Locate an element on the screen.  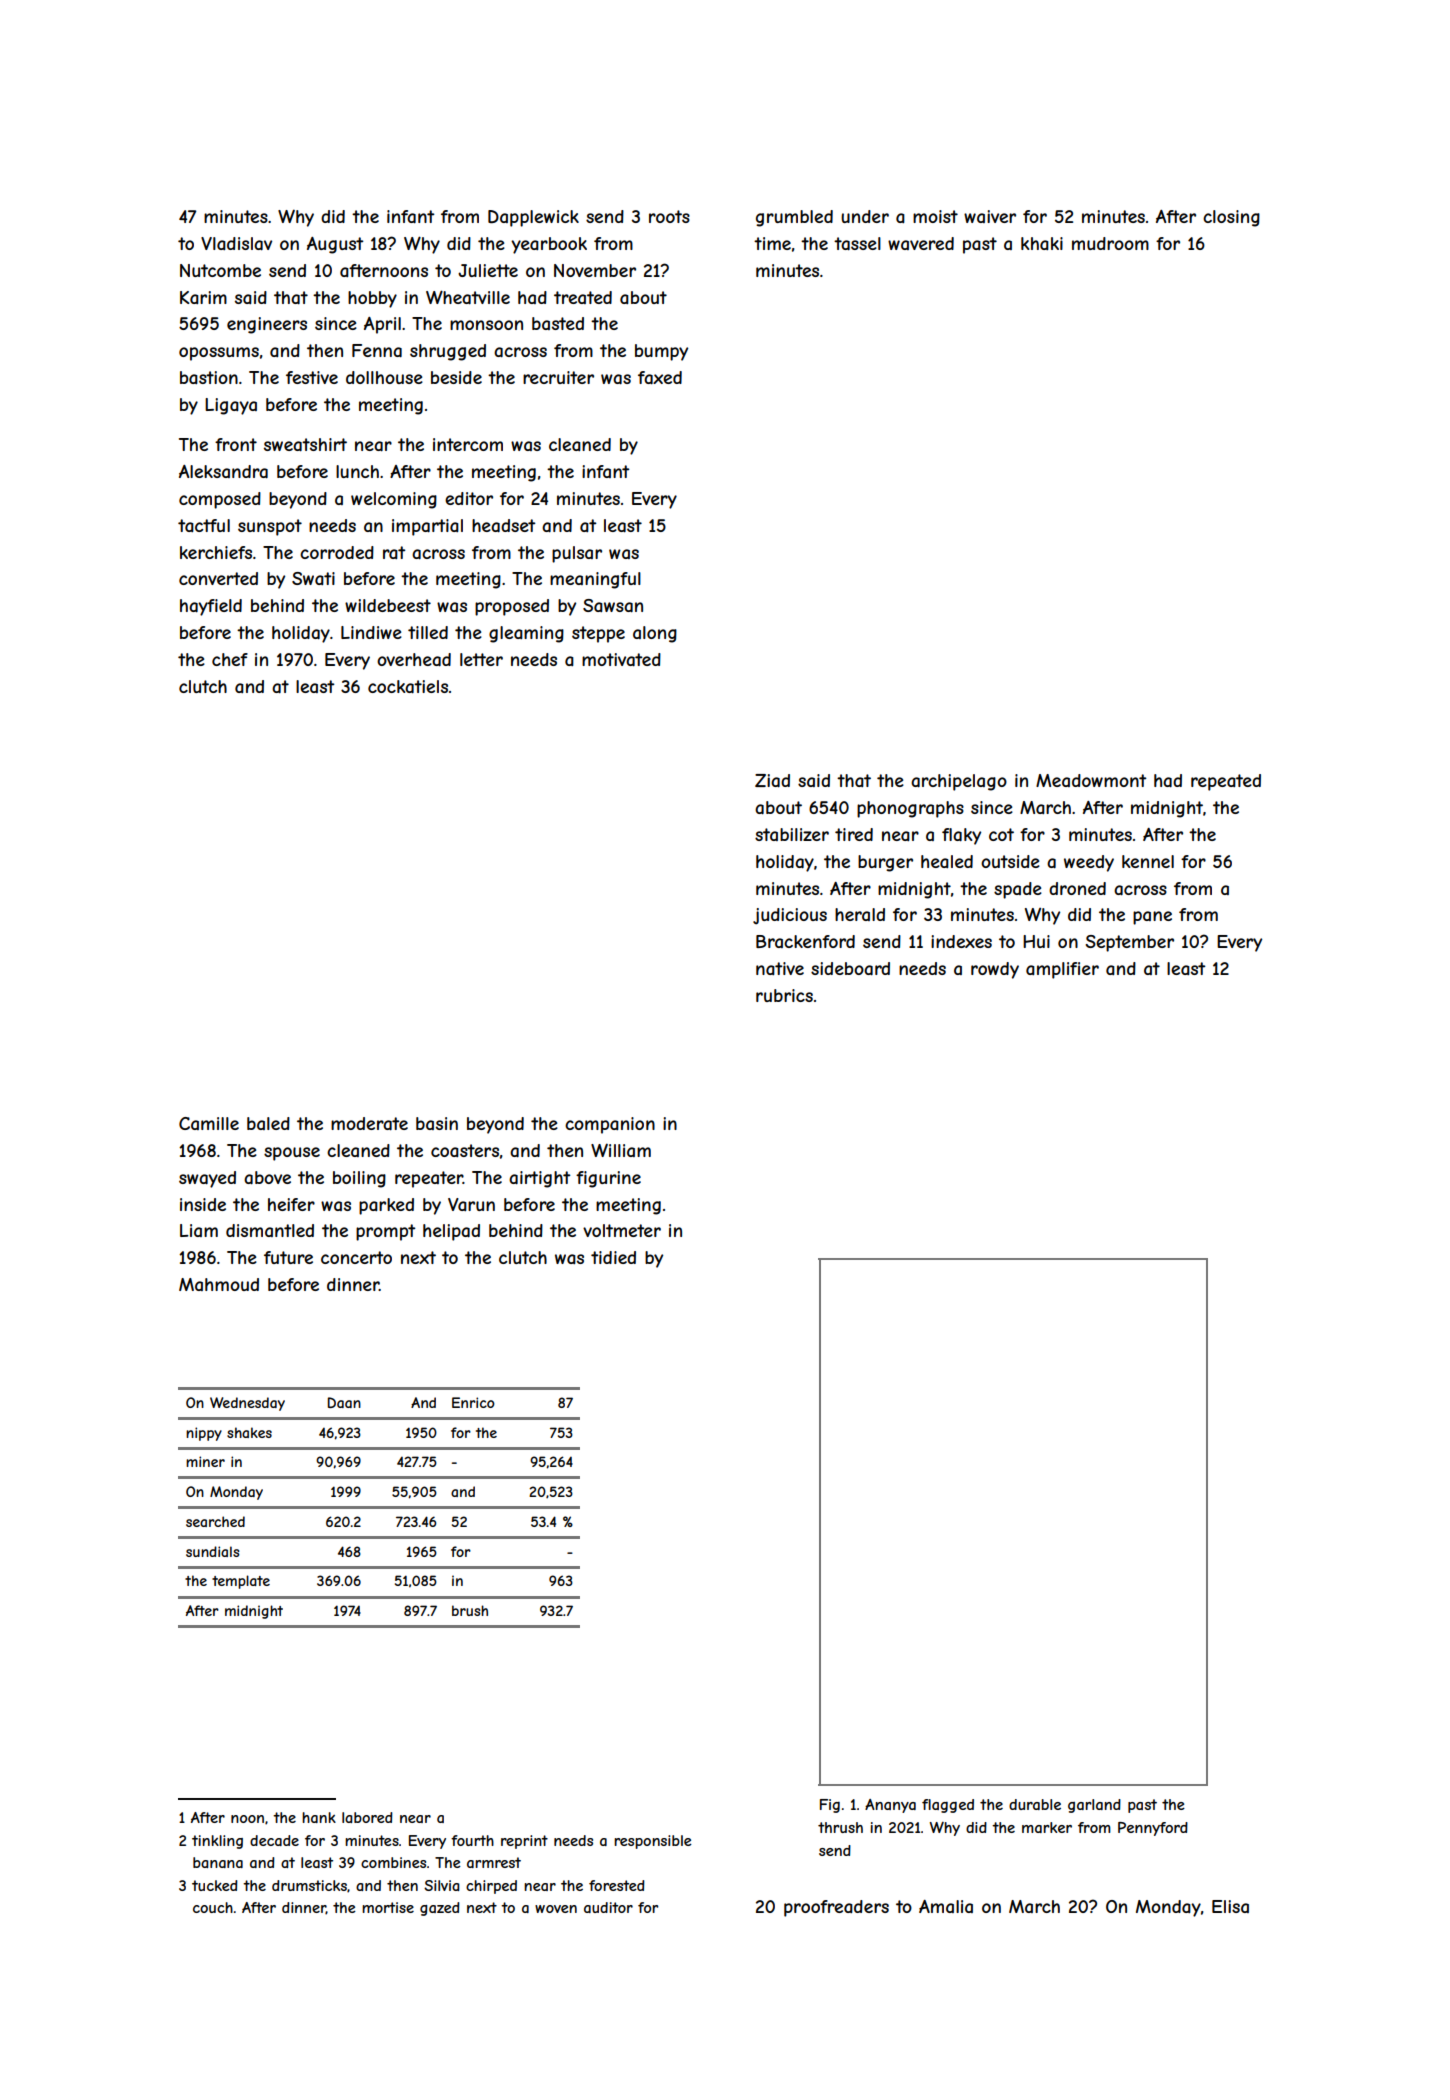
amplifier is located at coordinates (1062, 970).
